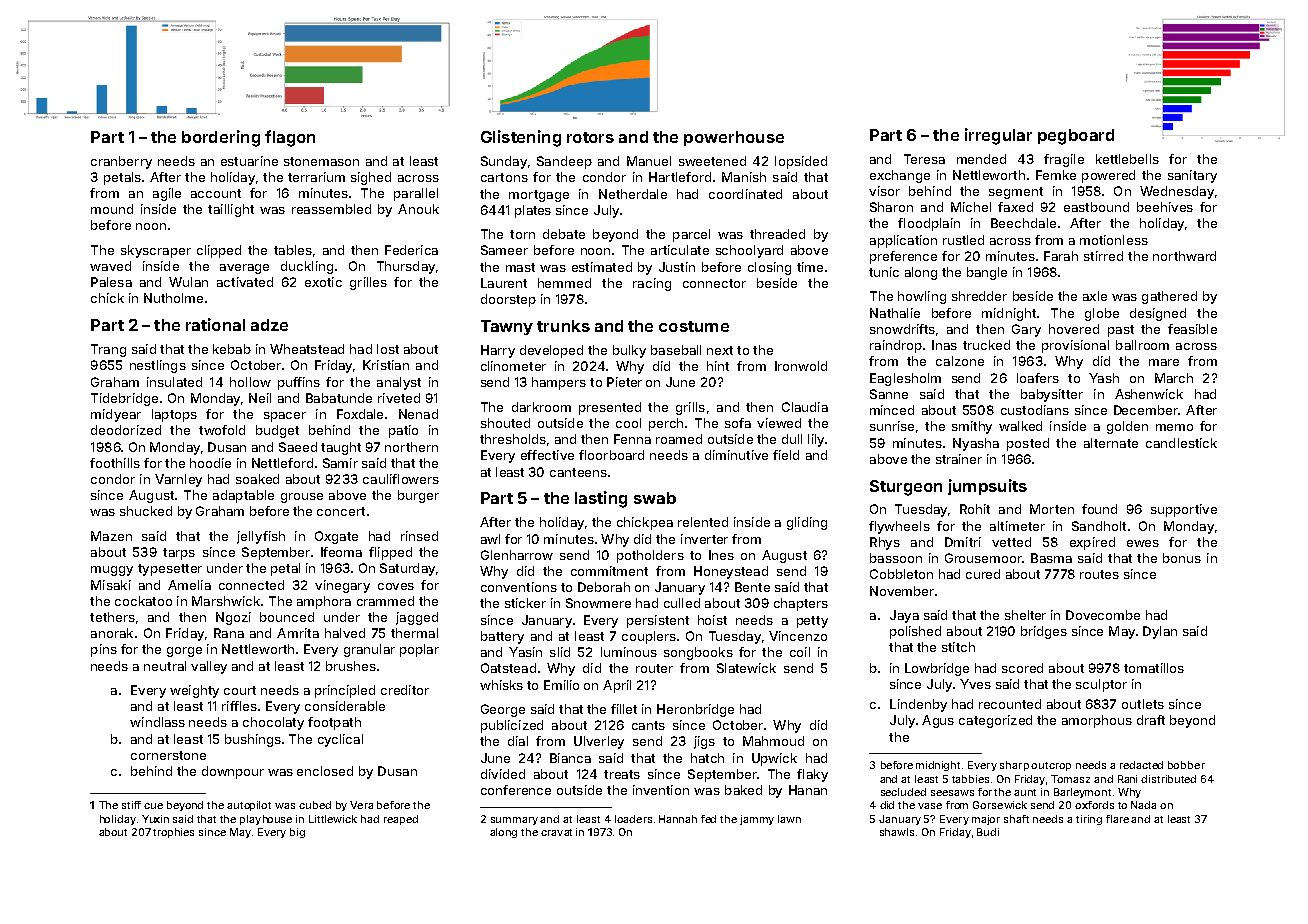 The image size is (1308, 924). Describe the element at coordinates (146, 511) in the page. I see `shucked` at that location.
